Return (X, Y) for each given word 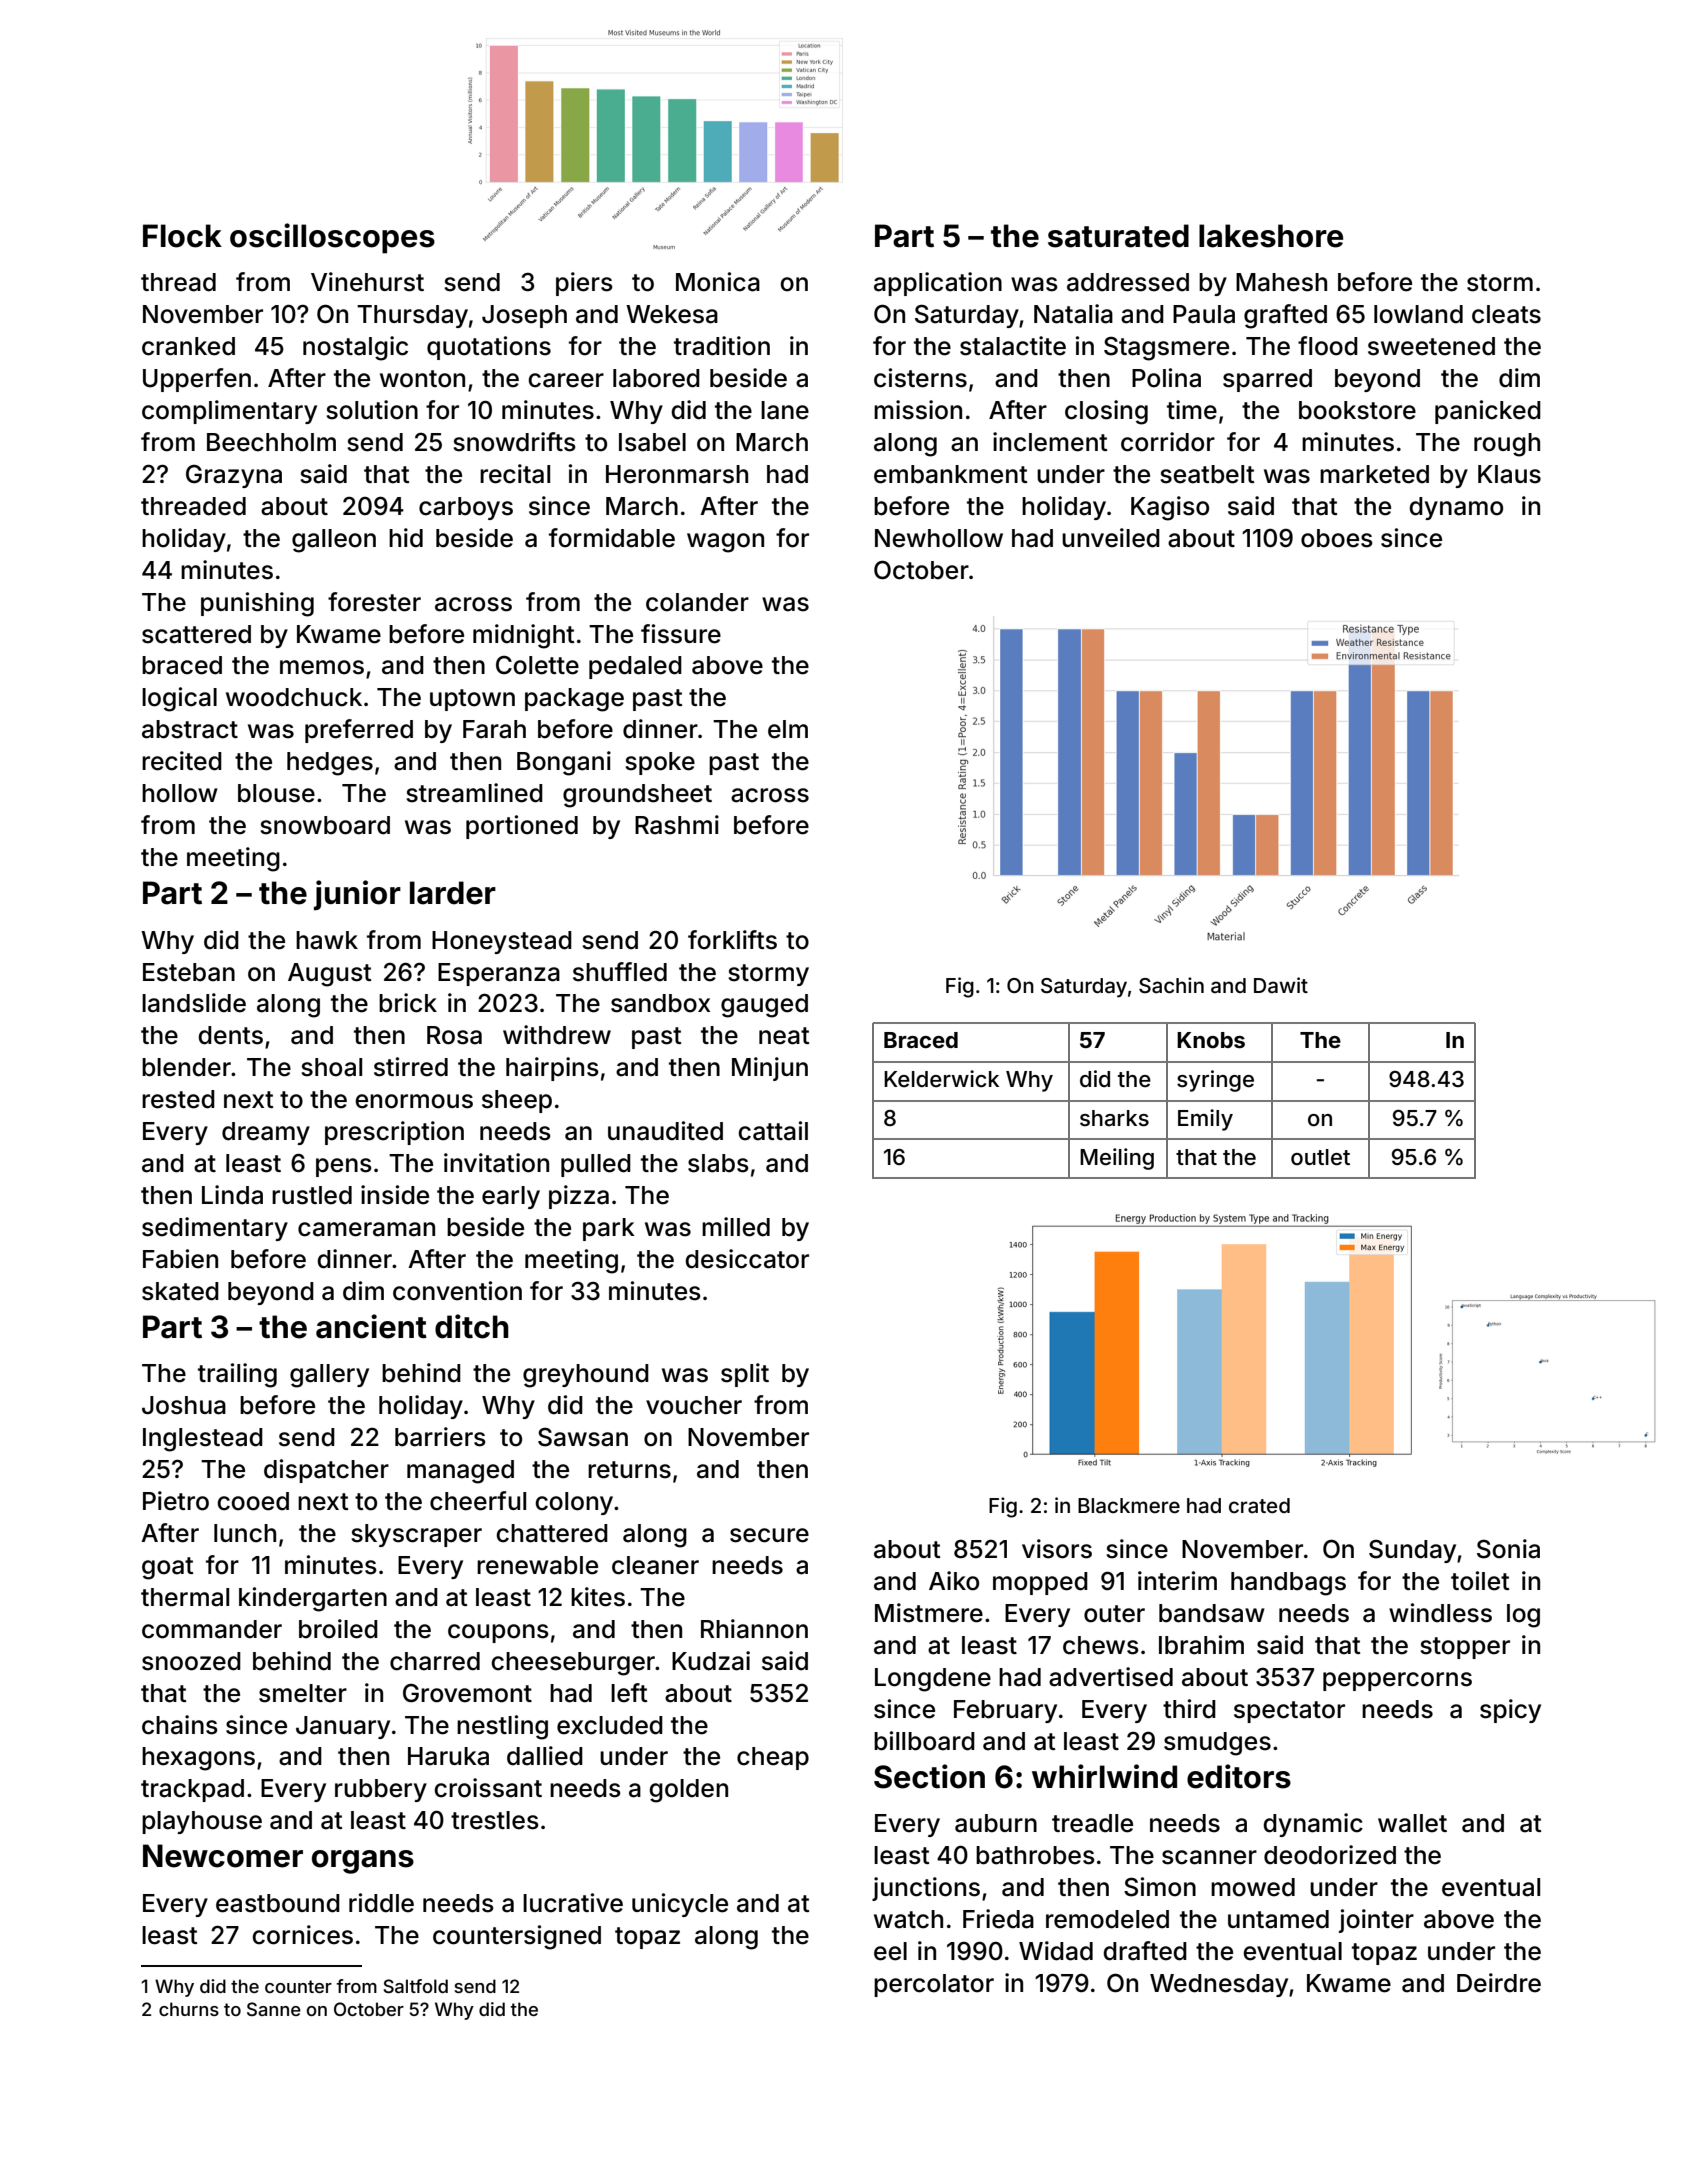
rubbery (381, 1790)
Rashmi (677, 825)
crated (1259, 1505)
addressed (1128, 282)
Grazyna (234, 476)
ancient (371, 1326)
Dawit (1281, 985)
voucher (694, 1405)
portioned (522, 827)
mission (918, 410)
